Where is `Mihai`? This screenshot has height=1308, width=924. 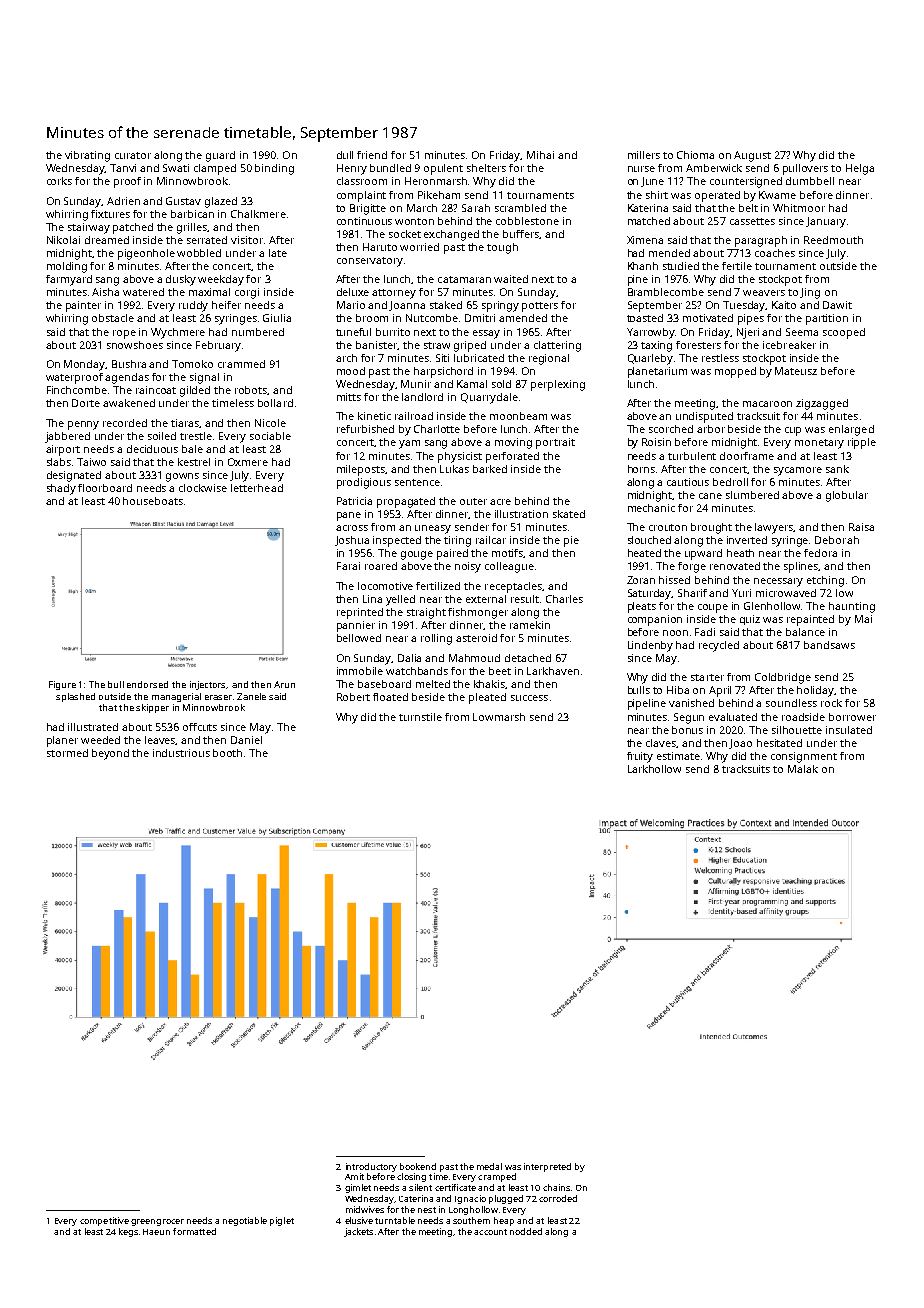 Mihai is located at coordinates (540, 155).
